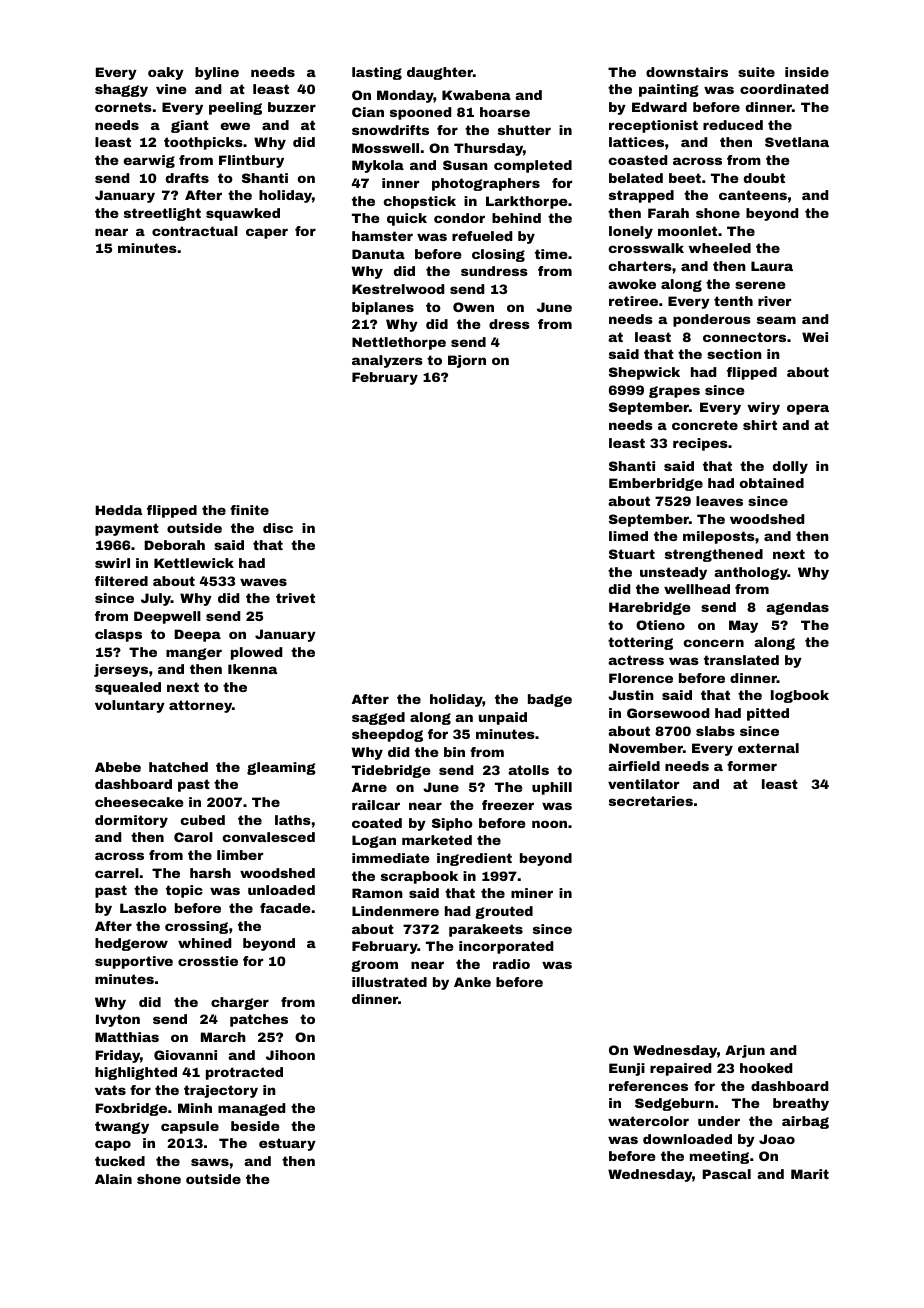 The width and height of the page is (924, 1308). I want to click on Alain, so click(113, 1179).
